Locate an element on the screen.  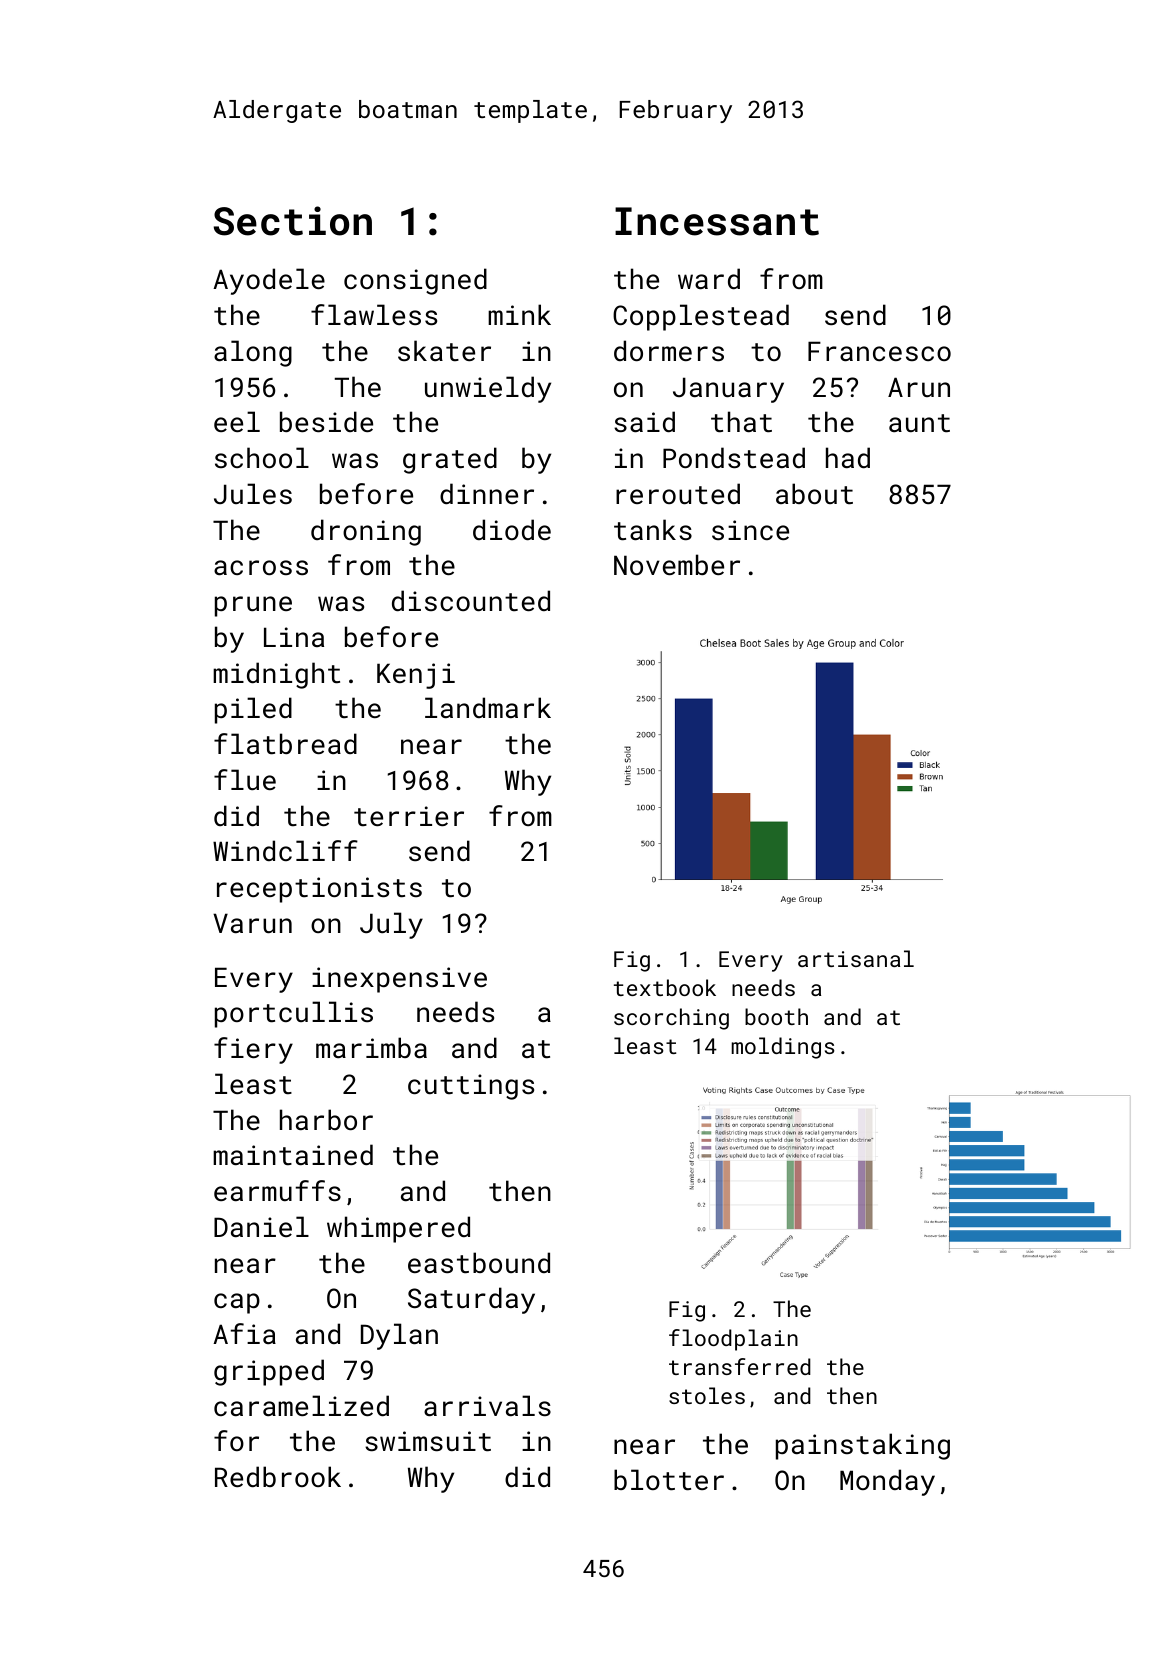
Section is located at coordinates (293, 221).
